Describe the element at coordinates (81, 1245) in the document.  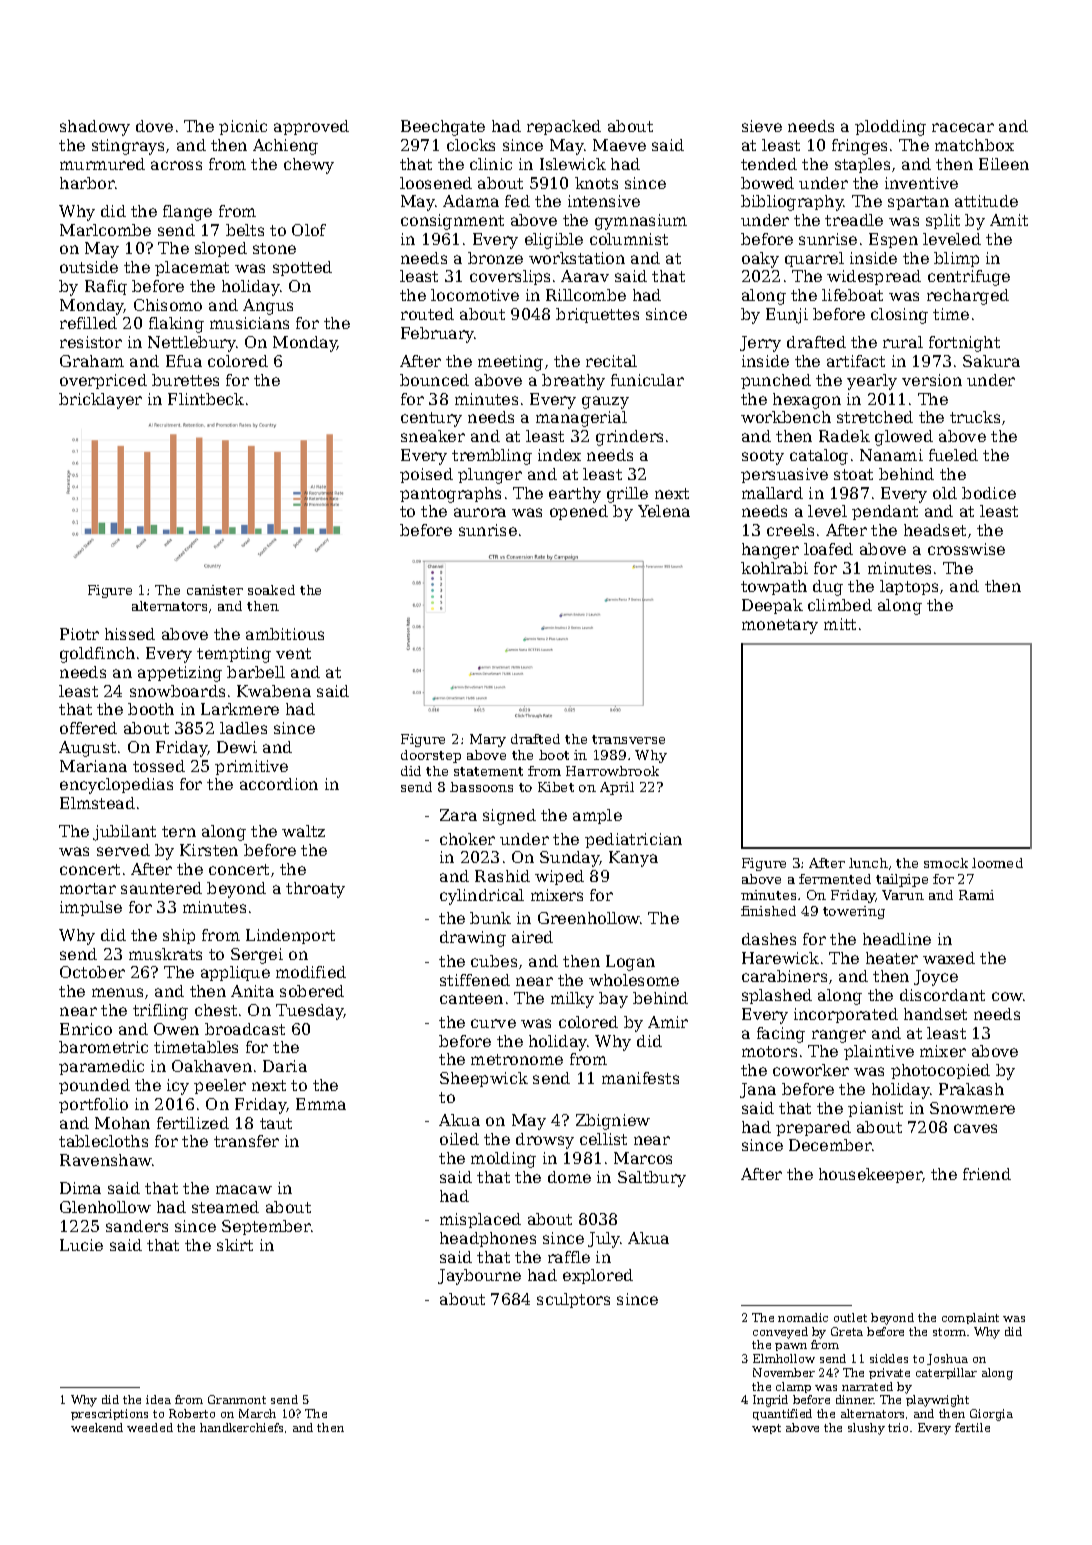
I see `Lucie` at that location.
